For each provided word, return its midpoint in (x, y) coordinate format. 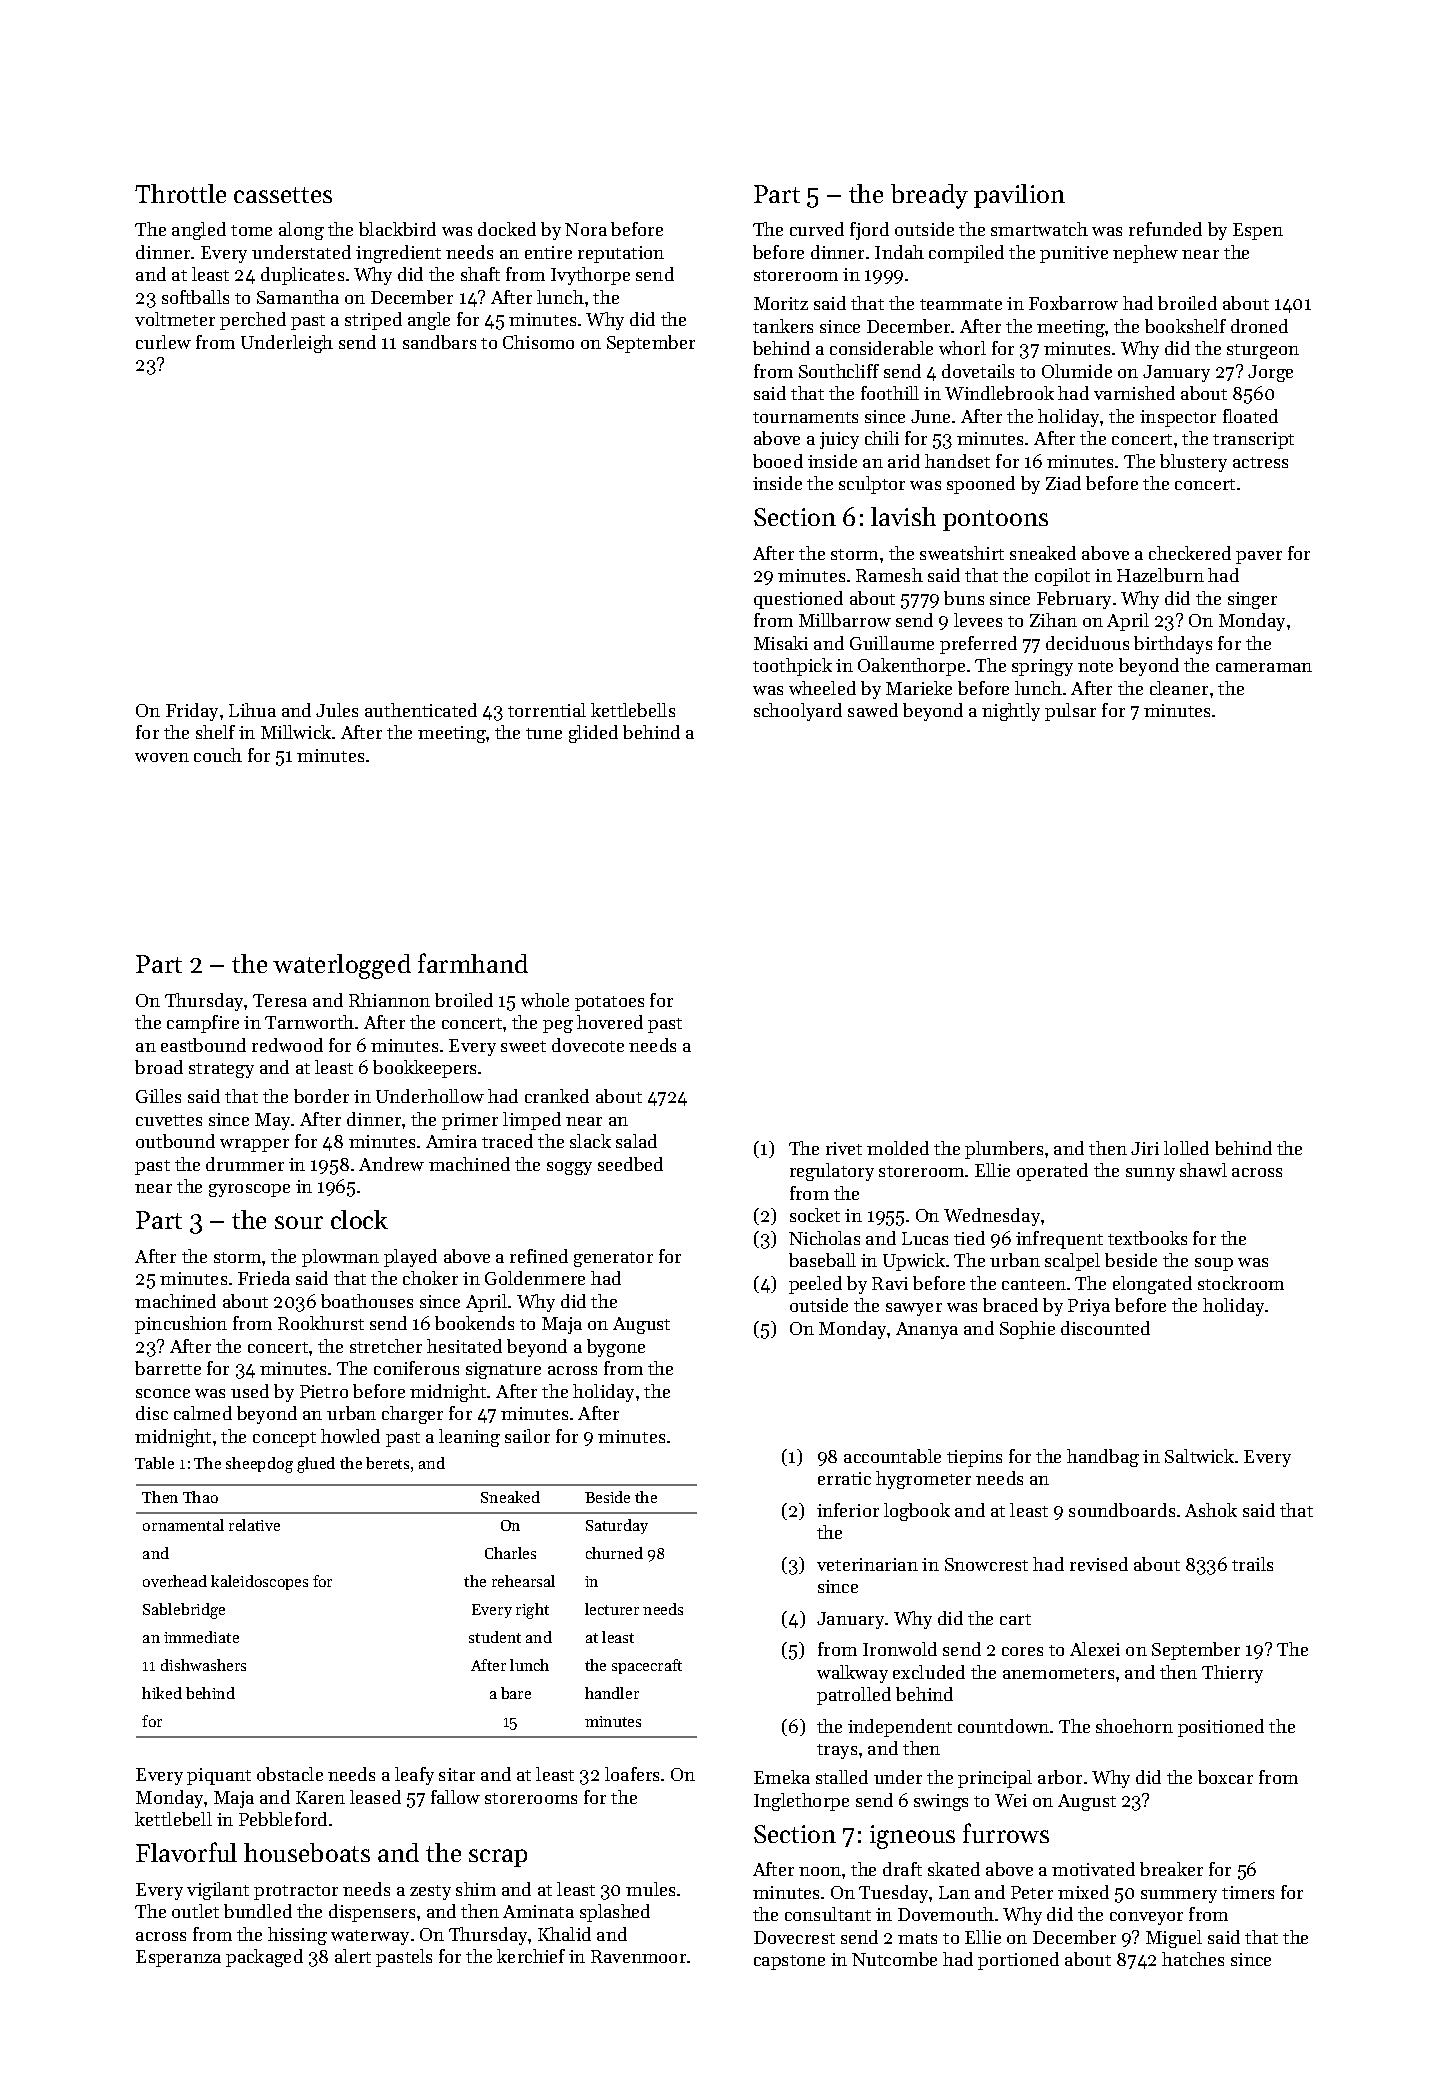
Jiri (1145, 1148)
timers (1248, 1892)
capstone (789, 1962)
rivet (844, 1148)
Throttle (180, 193)
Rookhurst (321, 1323)
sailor (527, 1436)
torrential (547, 710)
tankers (783, 326)
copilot (1062, 577)
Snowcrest (986, 1564)
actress (1260, 462)
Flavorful (186, 1852)
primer (470, 1121)
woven (162, 757)
